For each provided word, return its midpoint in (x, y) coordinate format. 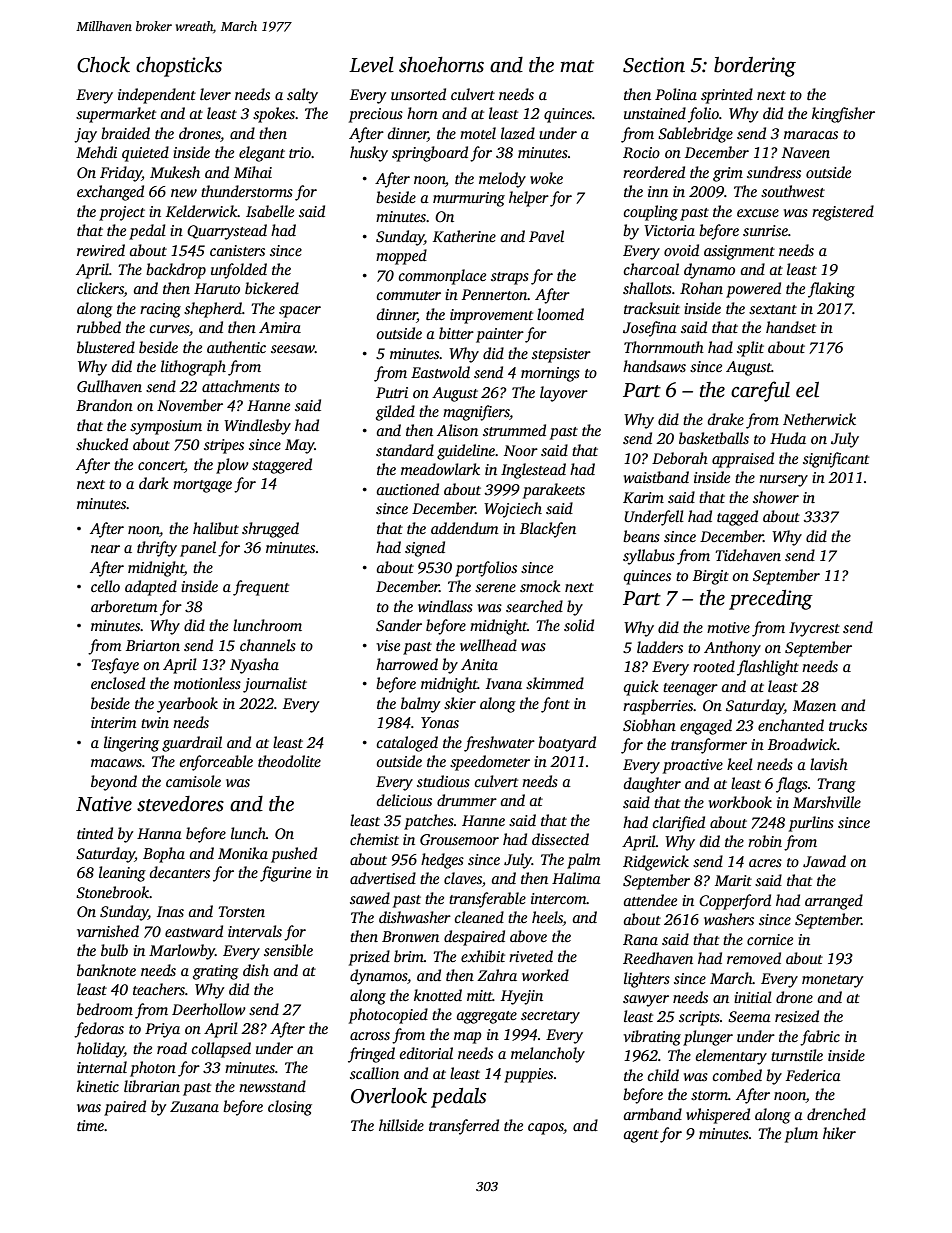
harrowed (407, 664)
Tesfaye (115, 666)
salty (302, 96)
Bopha (164, 855)
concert (161, 465)
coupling (650, 213)
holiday (100, 1050)
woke (546, 178)
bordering (755, 67)
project (122, 213)
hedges (442, 861)
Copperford (735, 902)
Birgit (711, 577)
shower (776, 497)
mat (577, 66)
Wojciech (513, 510)
